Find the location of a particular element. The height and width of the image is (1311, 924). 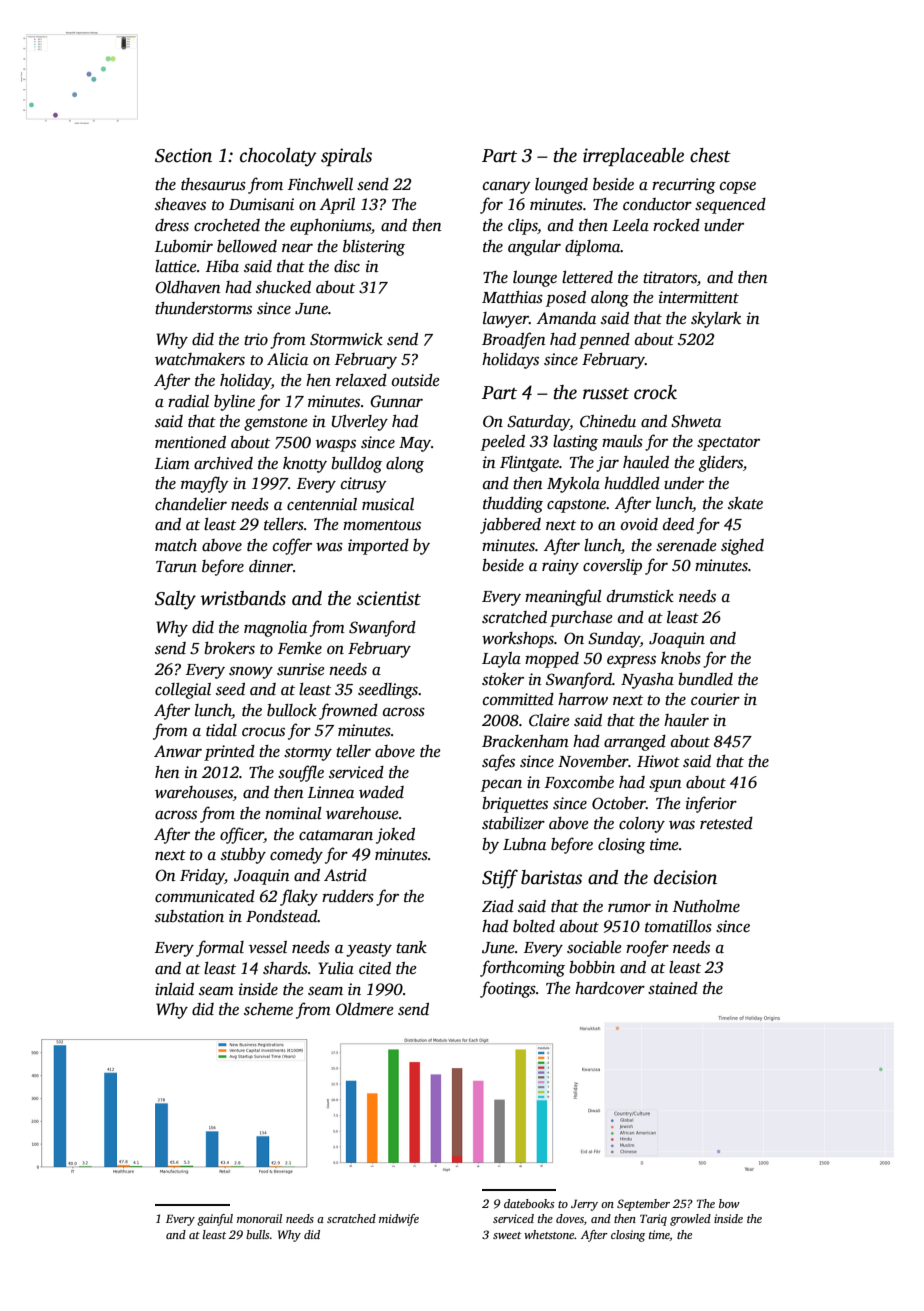

titrators is located at coordinates (670, 277).
